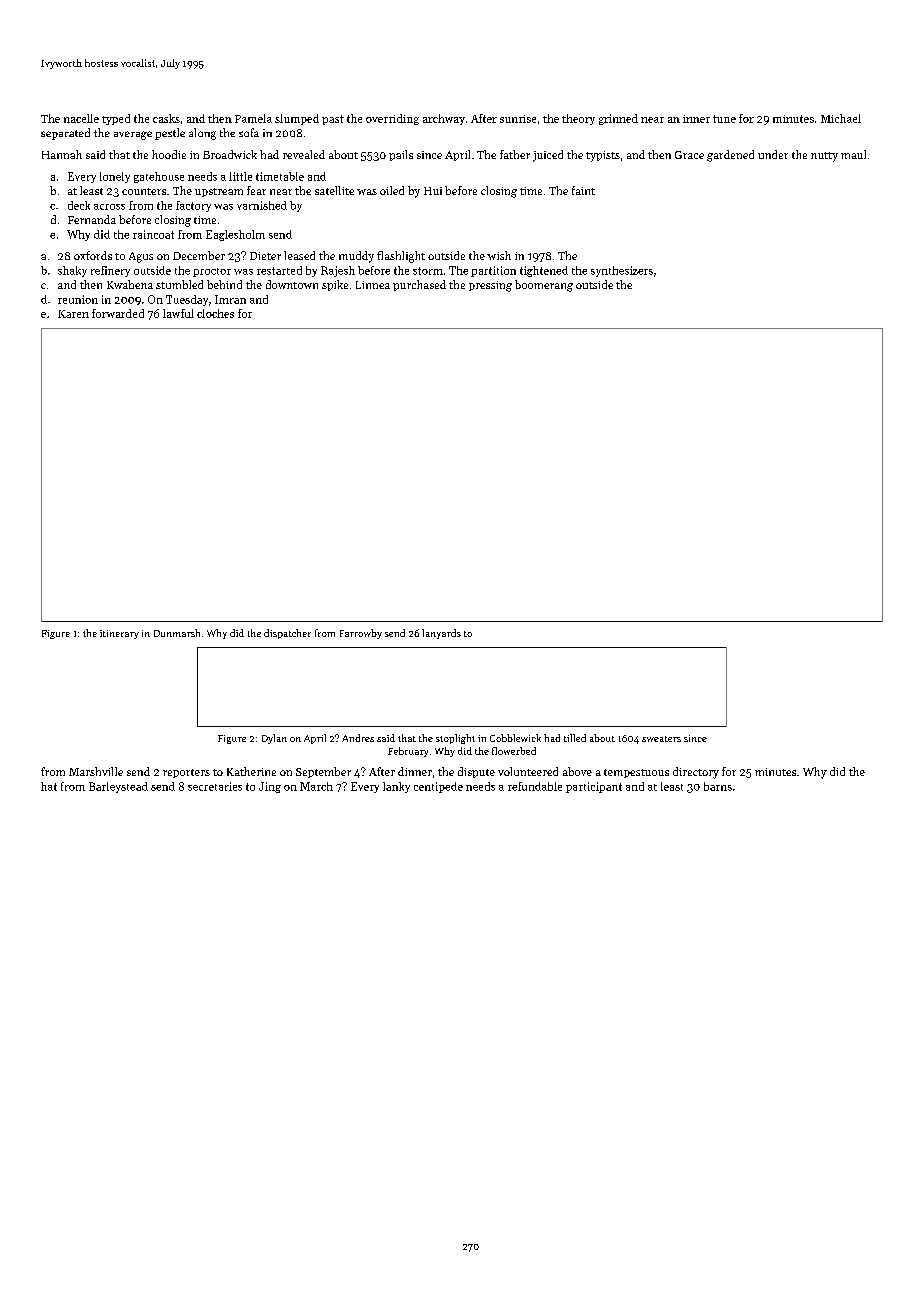 This screenshot has width=924, height=1308. Describe the element at coordinates (583, 190) in the screenshot. I see `faint` at that location.
